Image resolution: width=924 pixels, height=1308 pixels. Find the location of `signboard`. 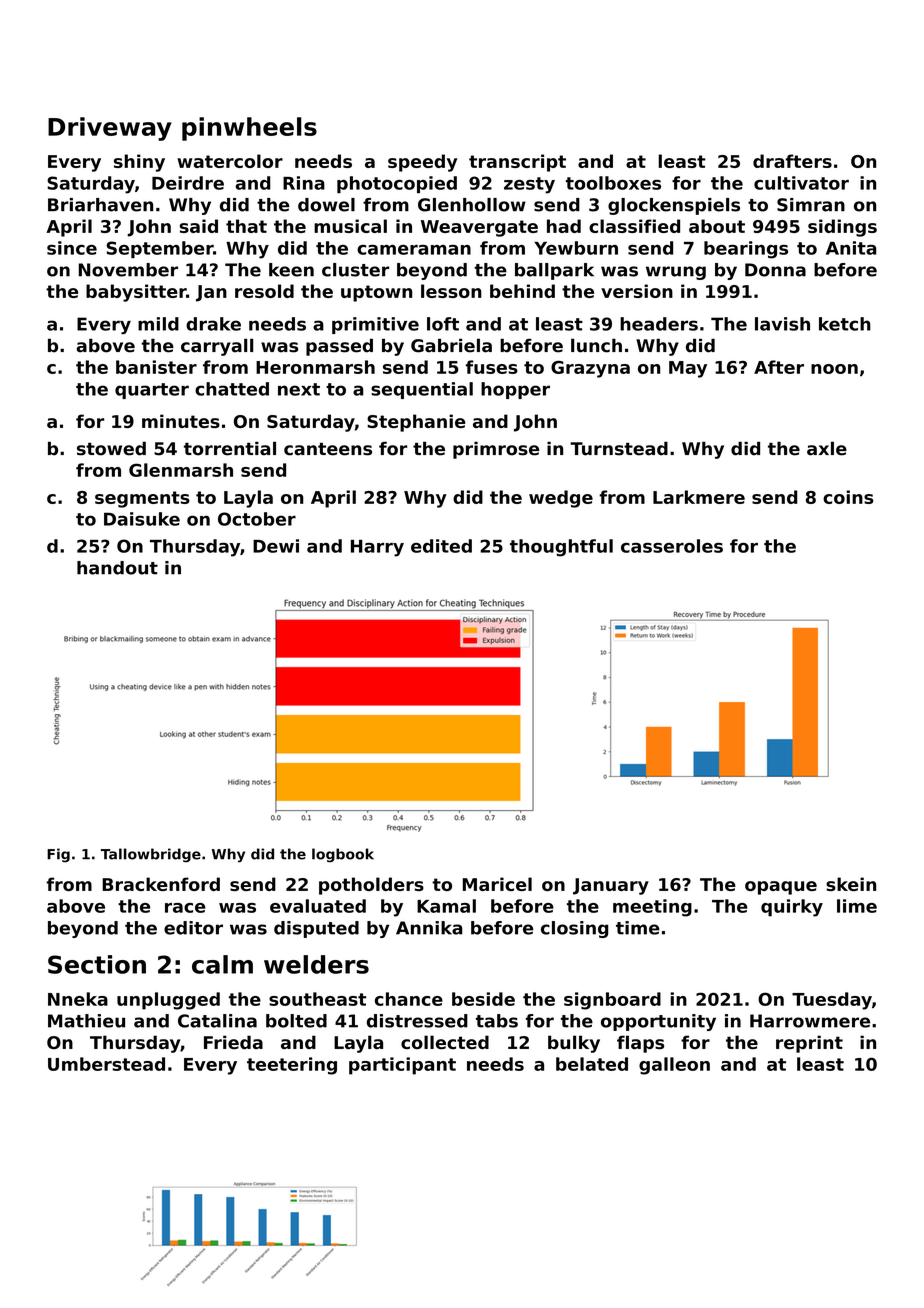

signboard is located at coordinates (612, 1001).
